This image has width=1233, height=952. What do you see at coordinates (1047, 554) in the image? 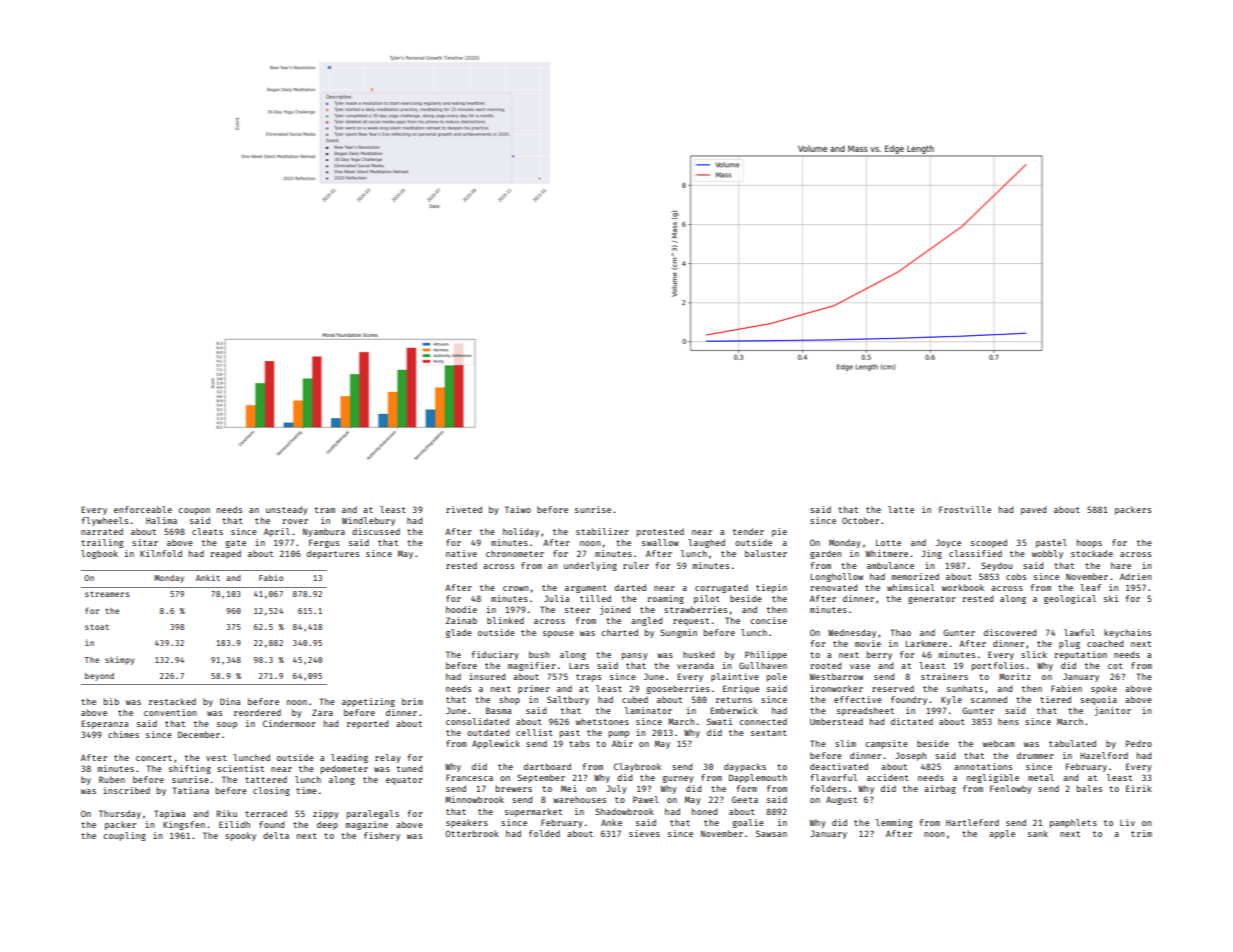
I see `wobbly` at bounding box center [1047, 554].
